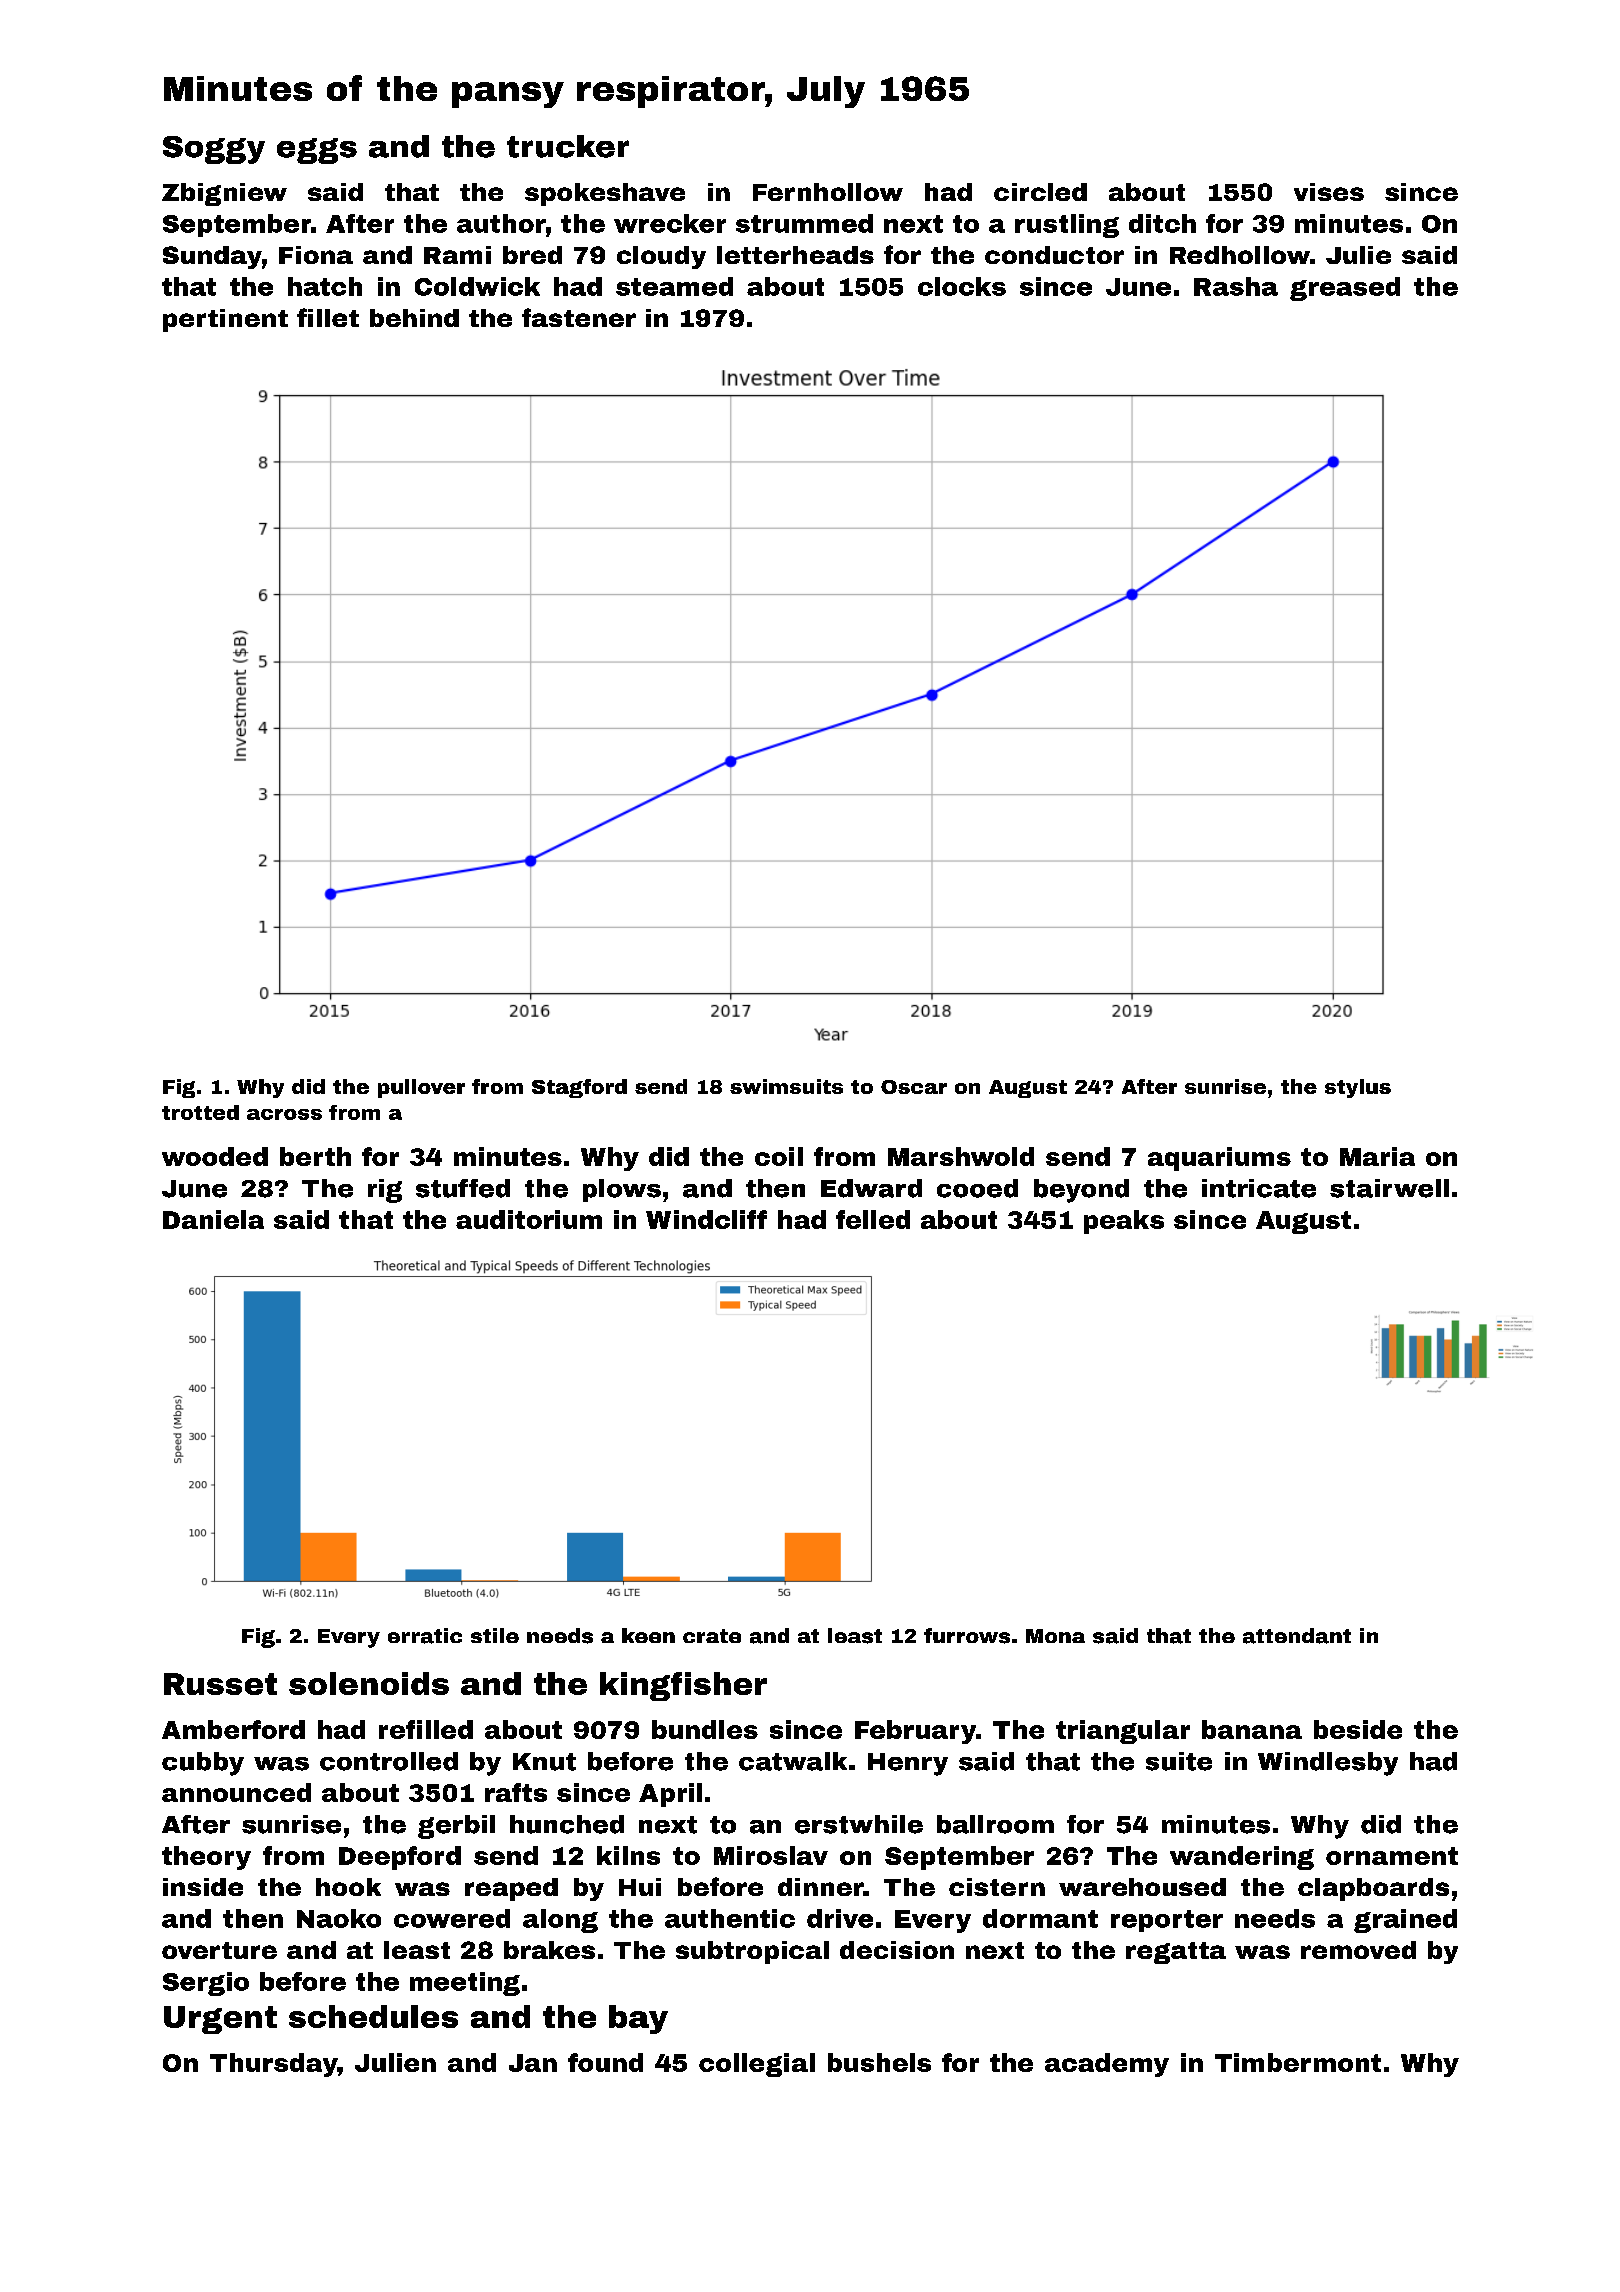 The image size is (1620, 2292). Describe the element at coordinates (200, 1112) in the screenshot. I see `trotted` at that location.
